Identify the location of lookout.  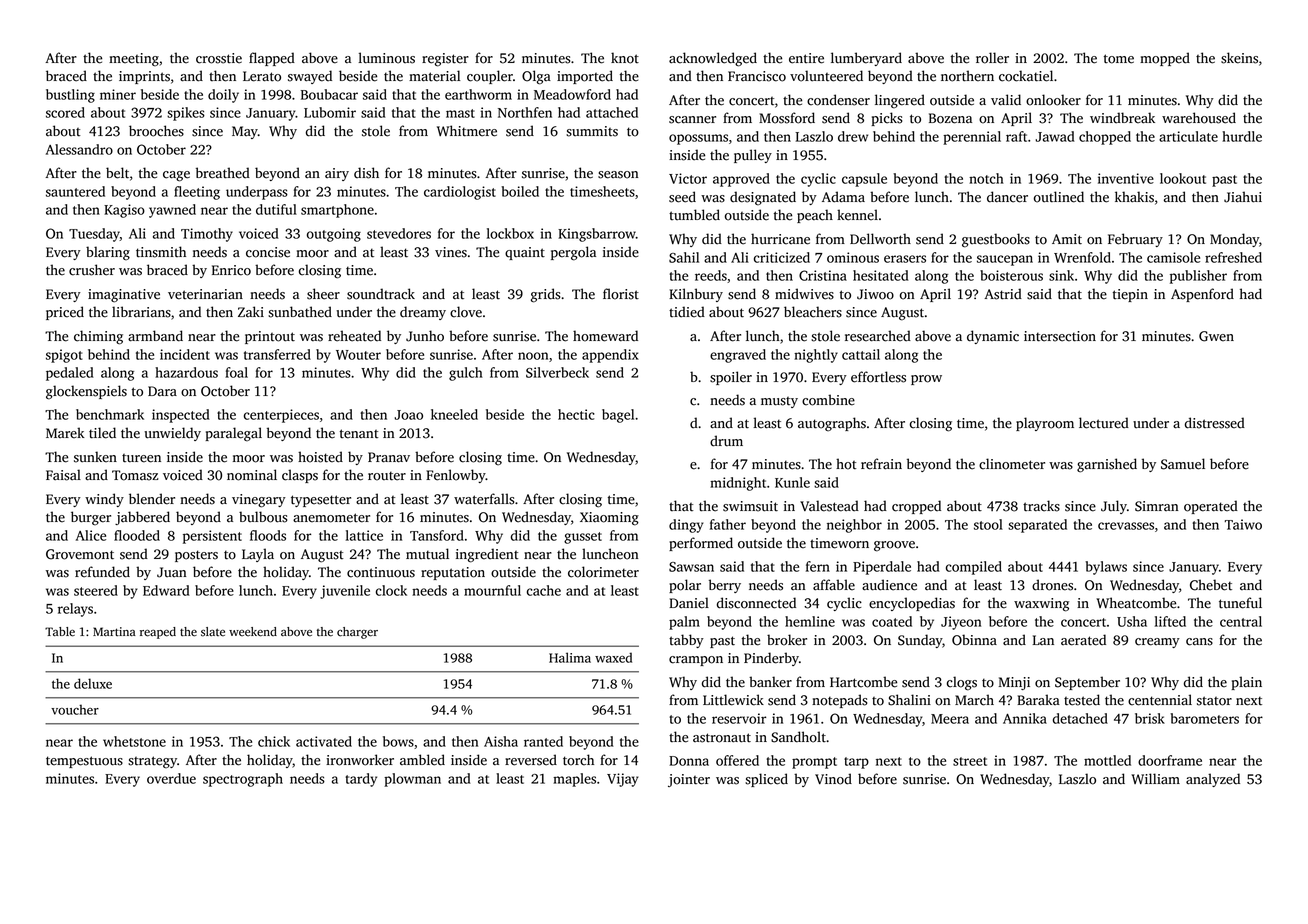
(1183, 178).
